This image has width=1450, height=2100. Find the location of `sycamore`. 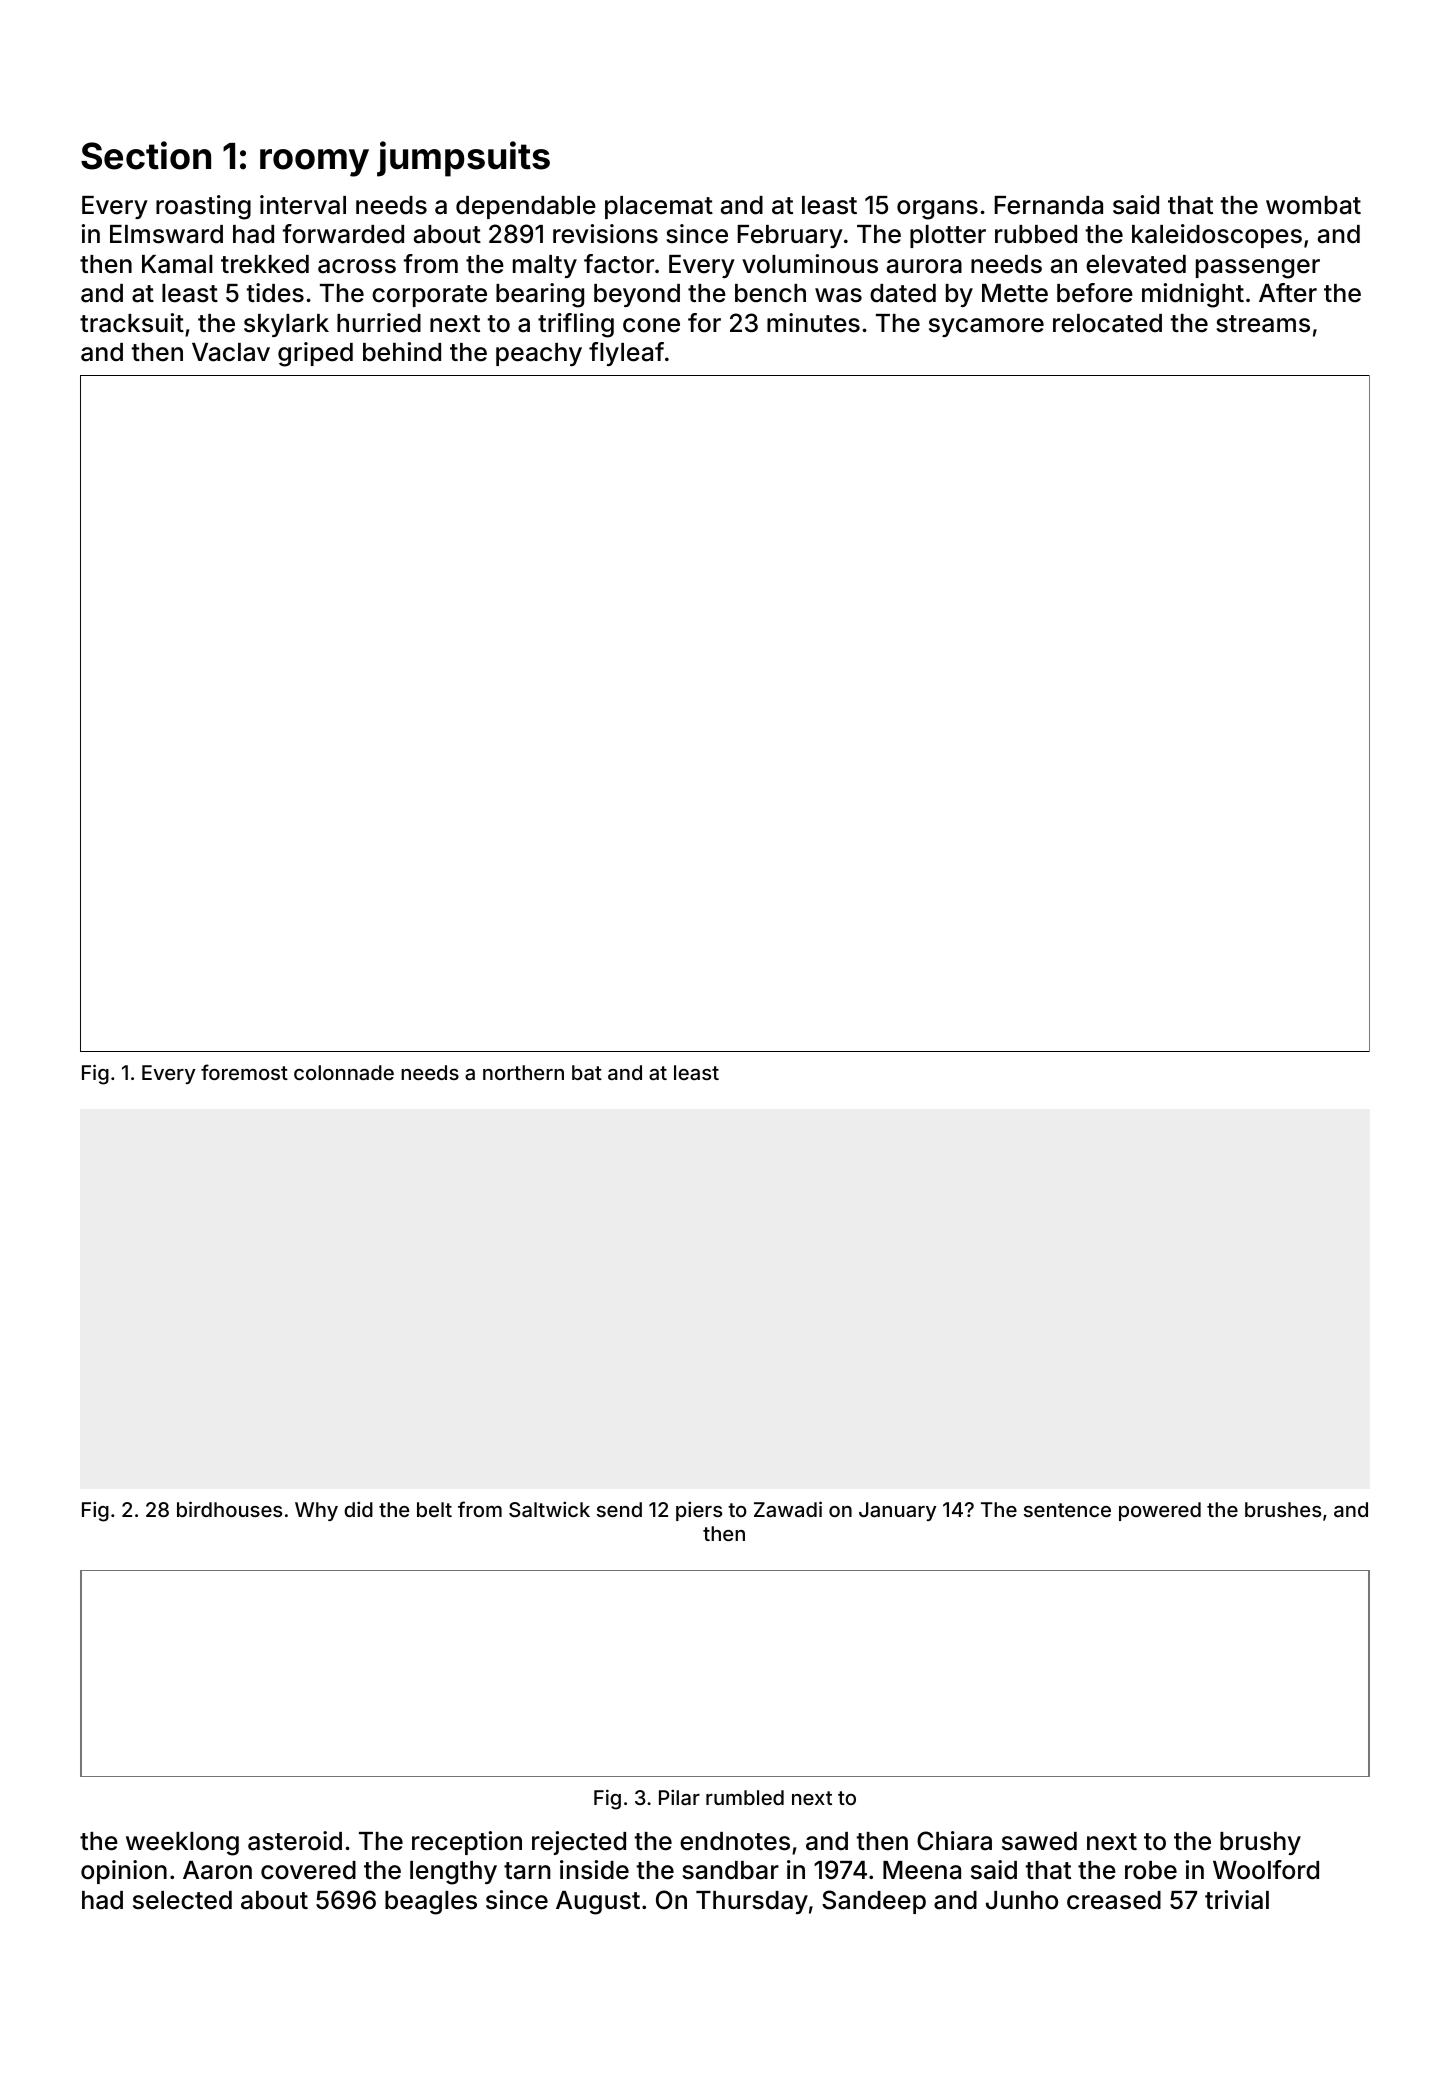

sycamore is located at coordinates (986, 327).
